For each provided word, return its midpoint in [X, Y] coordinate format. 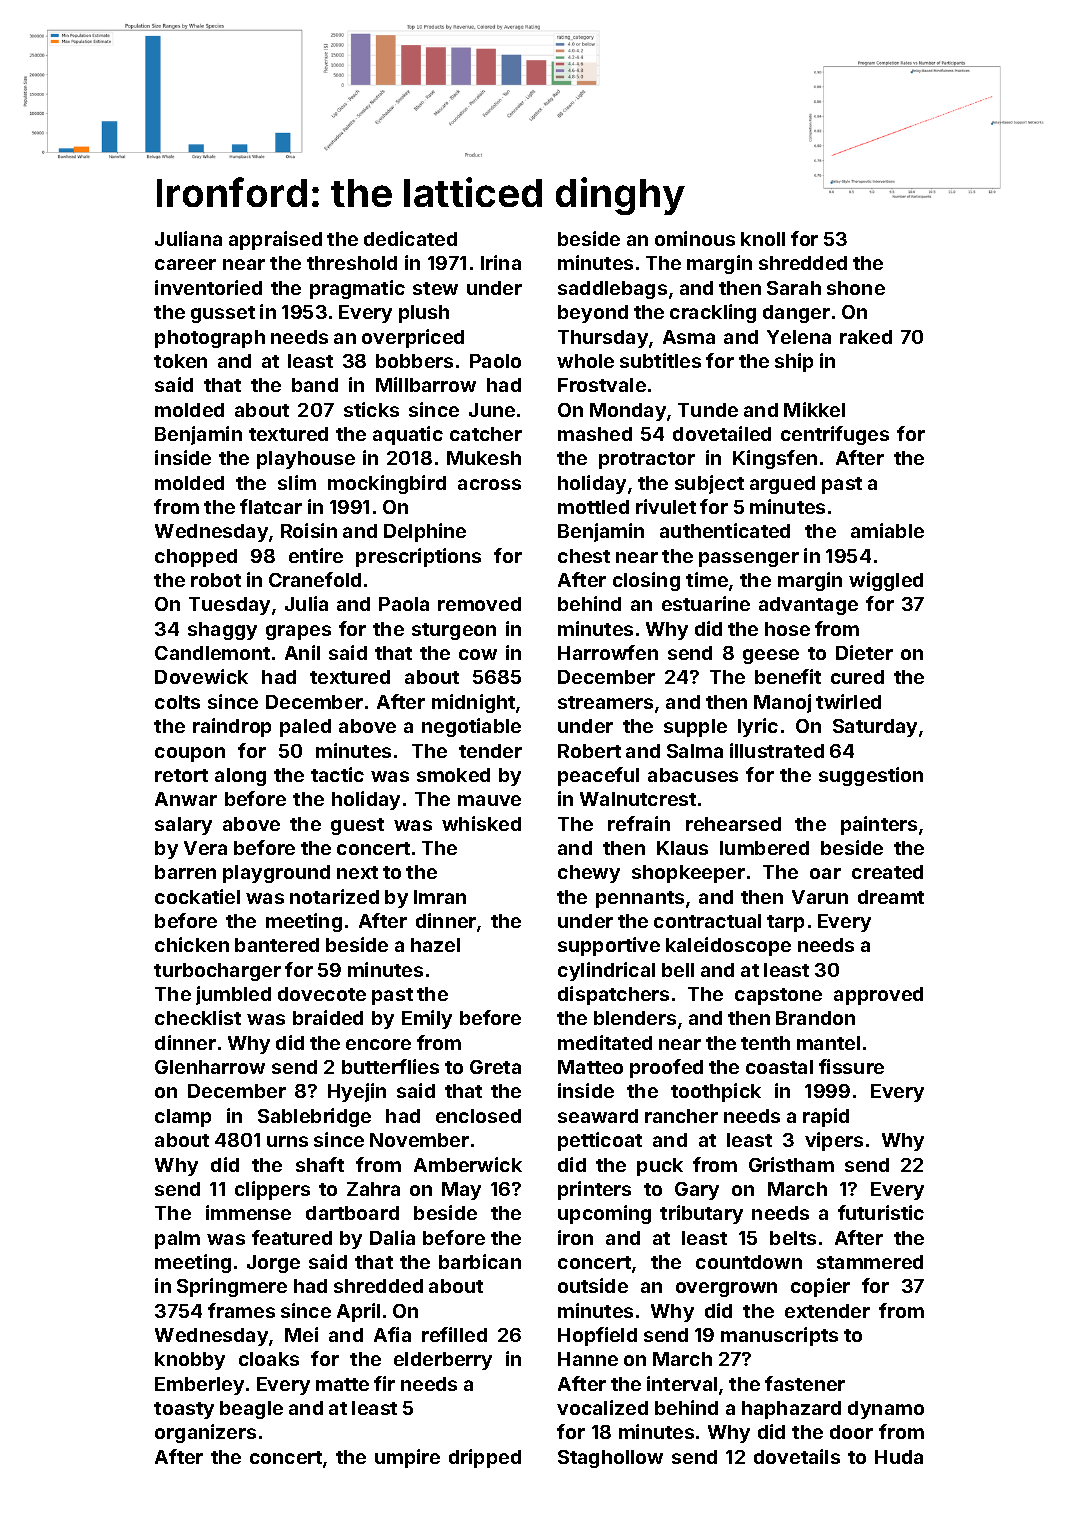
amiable [887, 530]
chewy [589, 874]
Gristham [791, 1164]
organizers [205, 1433]
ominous [695, 238]
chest [584, 556]
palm [177, 1240]
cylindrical [606, 971]
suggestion [871, 776]
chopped [196, 558]
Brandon [815, 1018]
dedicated [410, 238]
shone [856, 288]
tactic [337, 774]
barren [185, 872]
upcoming [604, 1214]
